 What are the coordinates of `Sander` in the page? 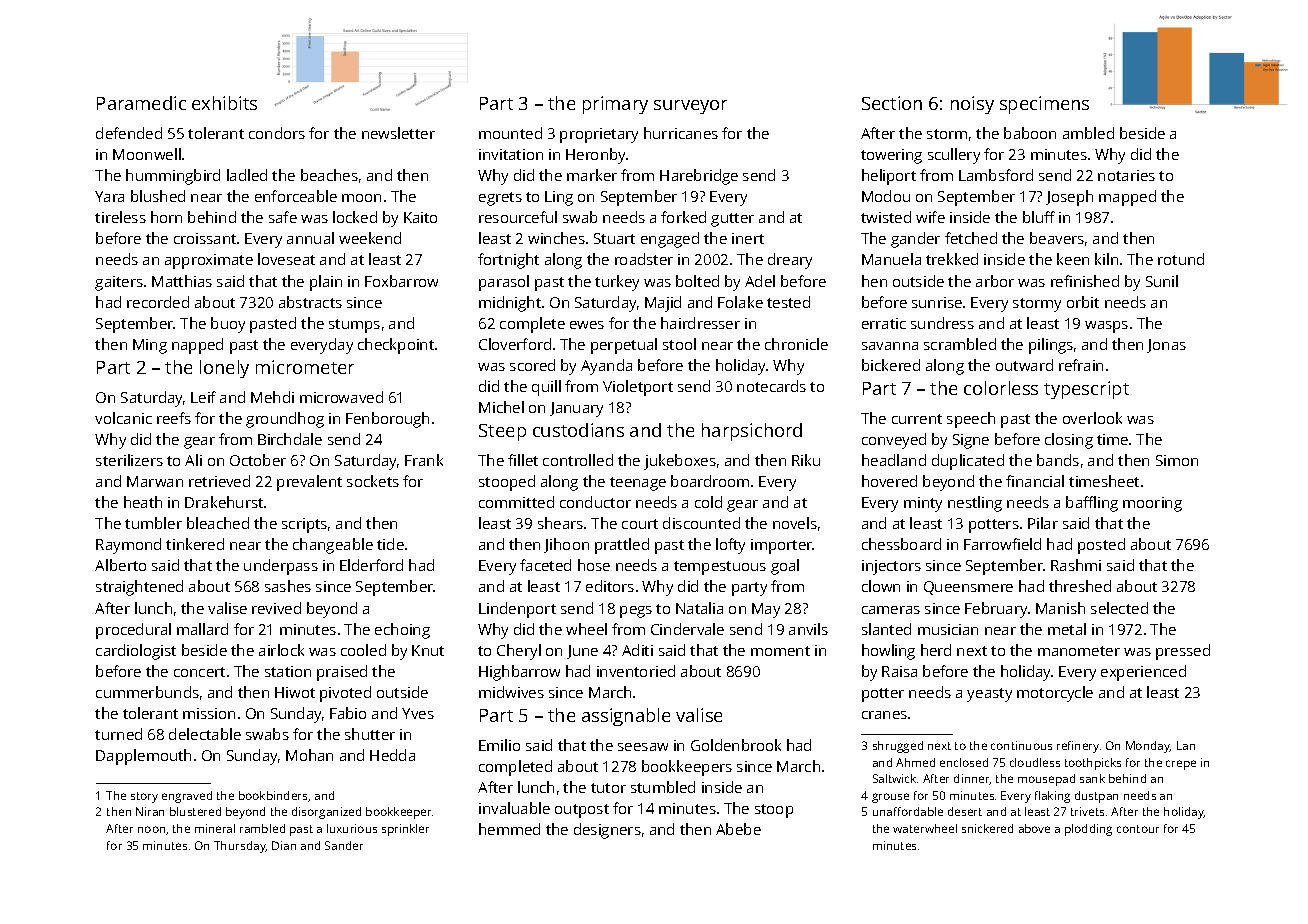 It's located at (344, 845).
